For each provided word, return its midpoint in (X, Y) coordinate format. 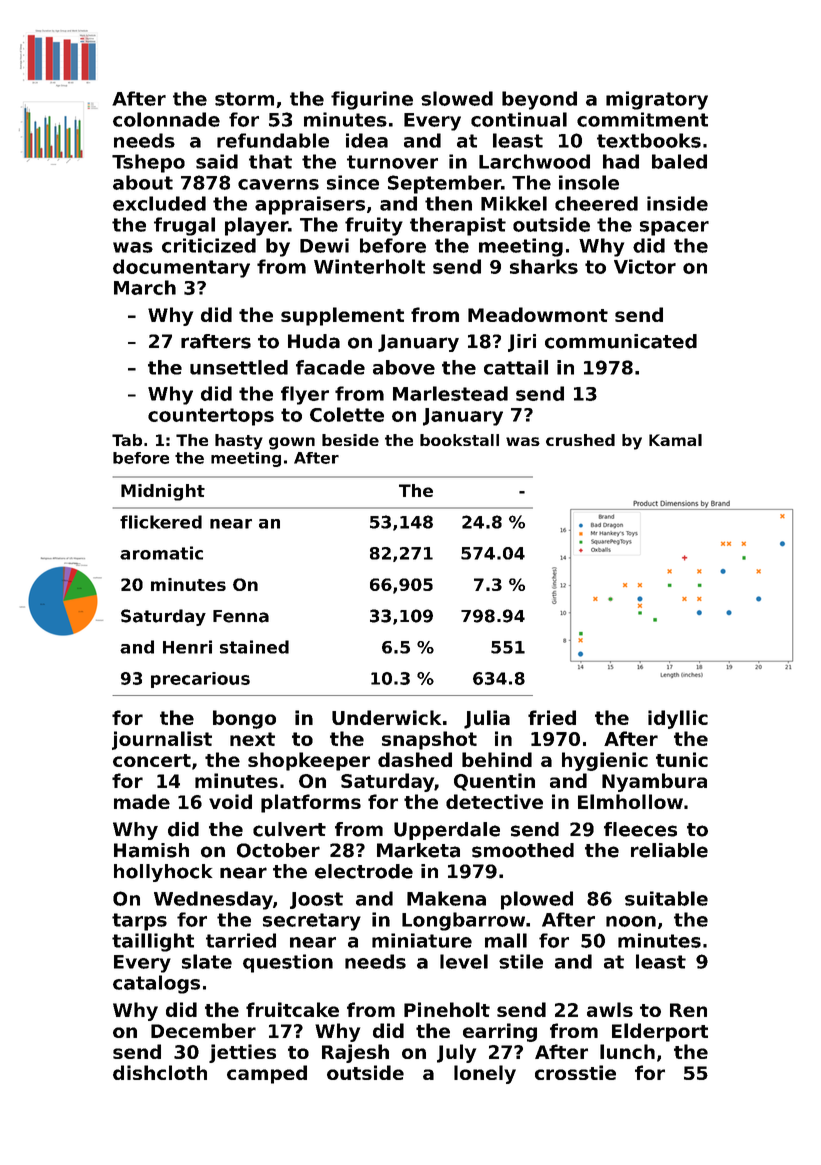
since (353, 182)
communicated (621, 341)
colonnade (166, 119)
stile (521, 961)
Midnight (163, 492)
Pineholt (447, 1009)
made (142, 801)
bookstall (459, 440)
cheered (596, 203)
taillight (153, 942)
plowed (537, 900)
